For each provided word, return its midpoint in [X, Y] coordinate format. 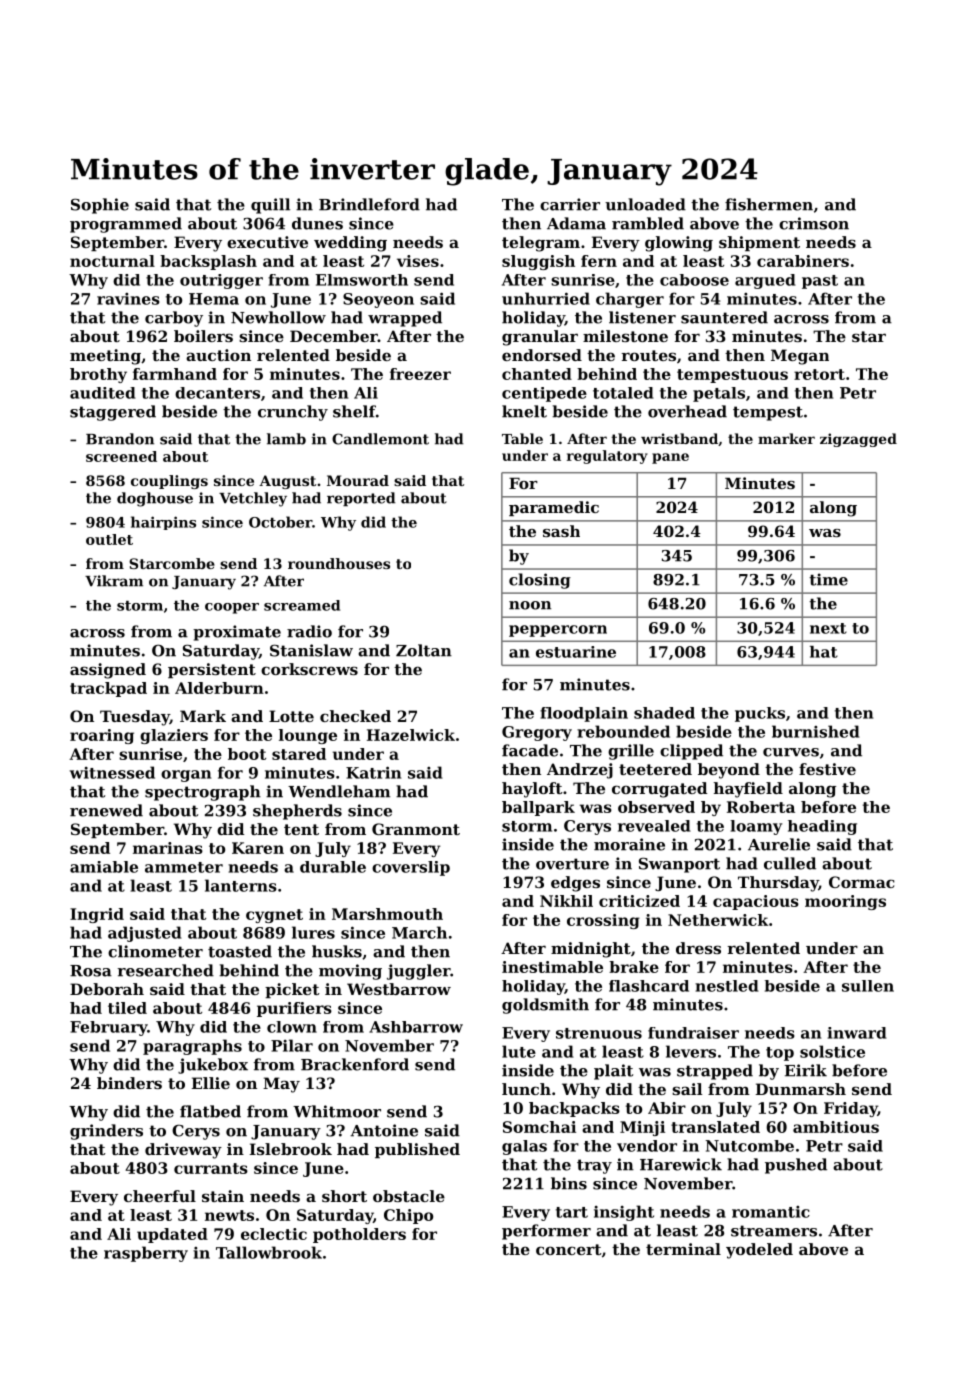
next [828, 628]
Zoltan [424, 650]
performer [546, 1232]
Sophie [100, 206]
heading [822, 827]
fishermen [769, 204]
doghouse [155, 499]
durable [333, 867]
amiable [104, 867]
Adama [576, 223]
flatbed [210, 1111]
